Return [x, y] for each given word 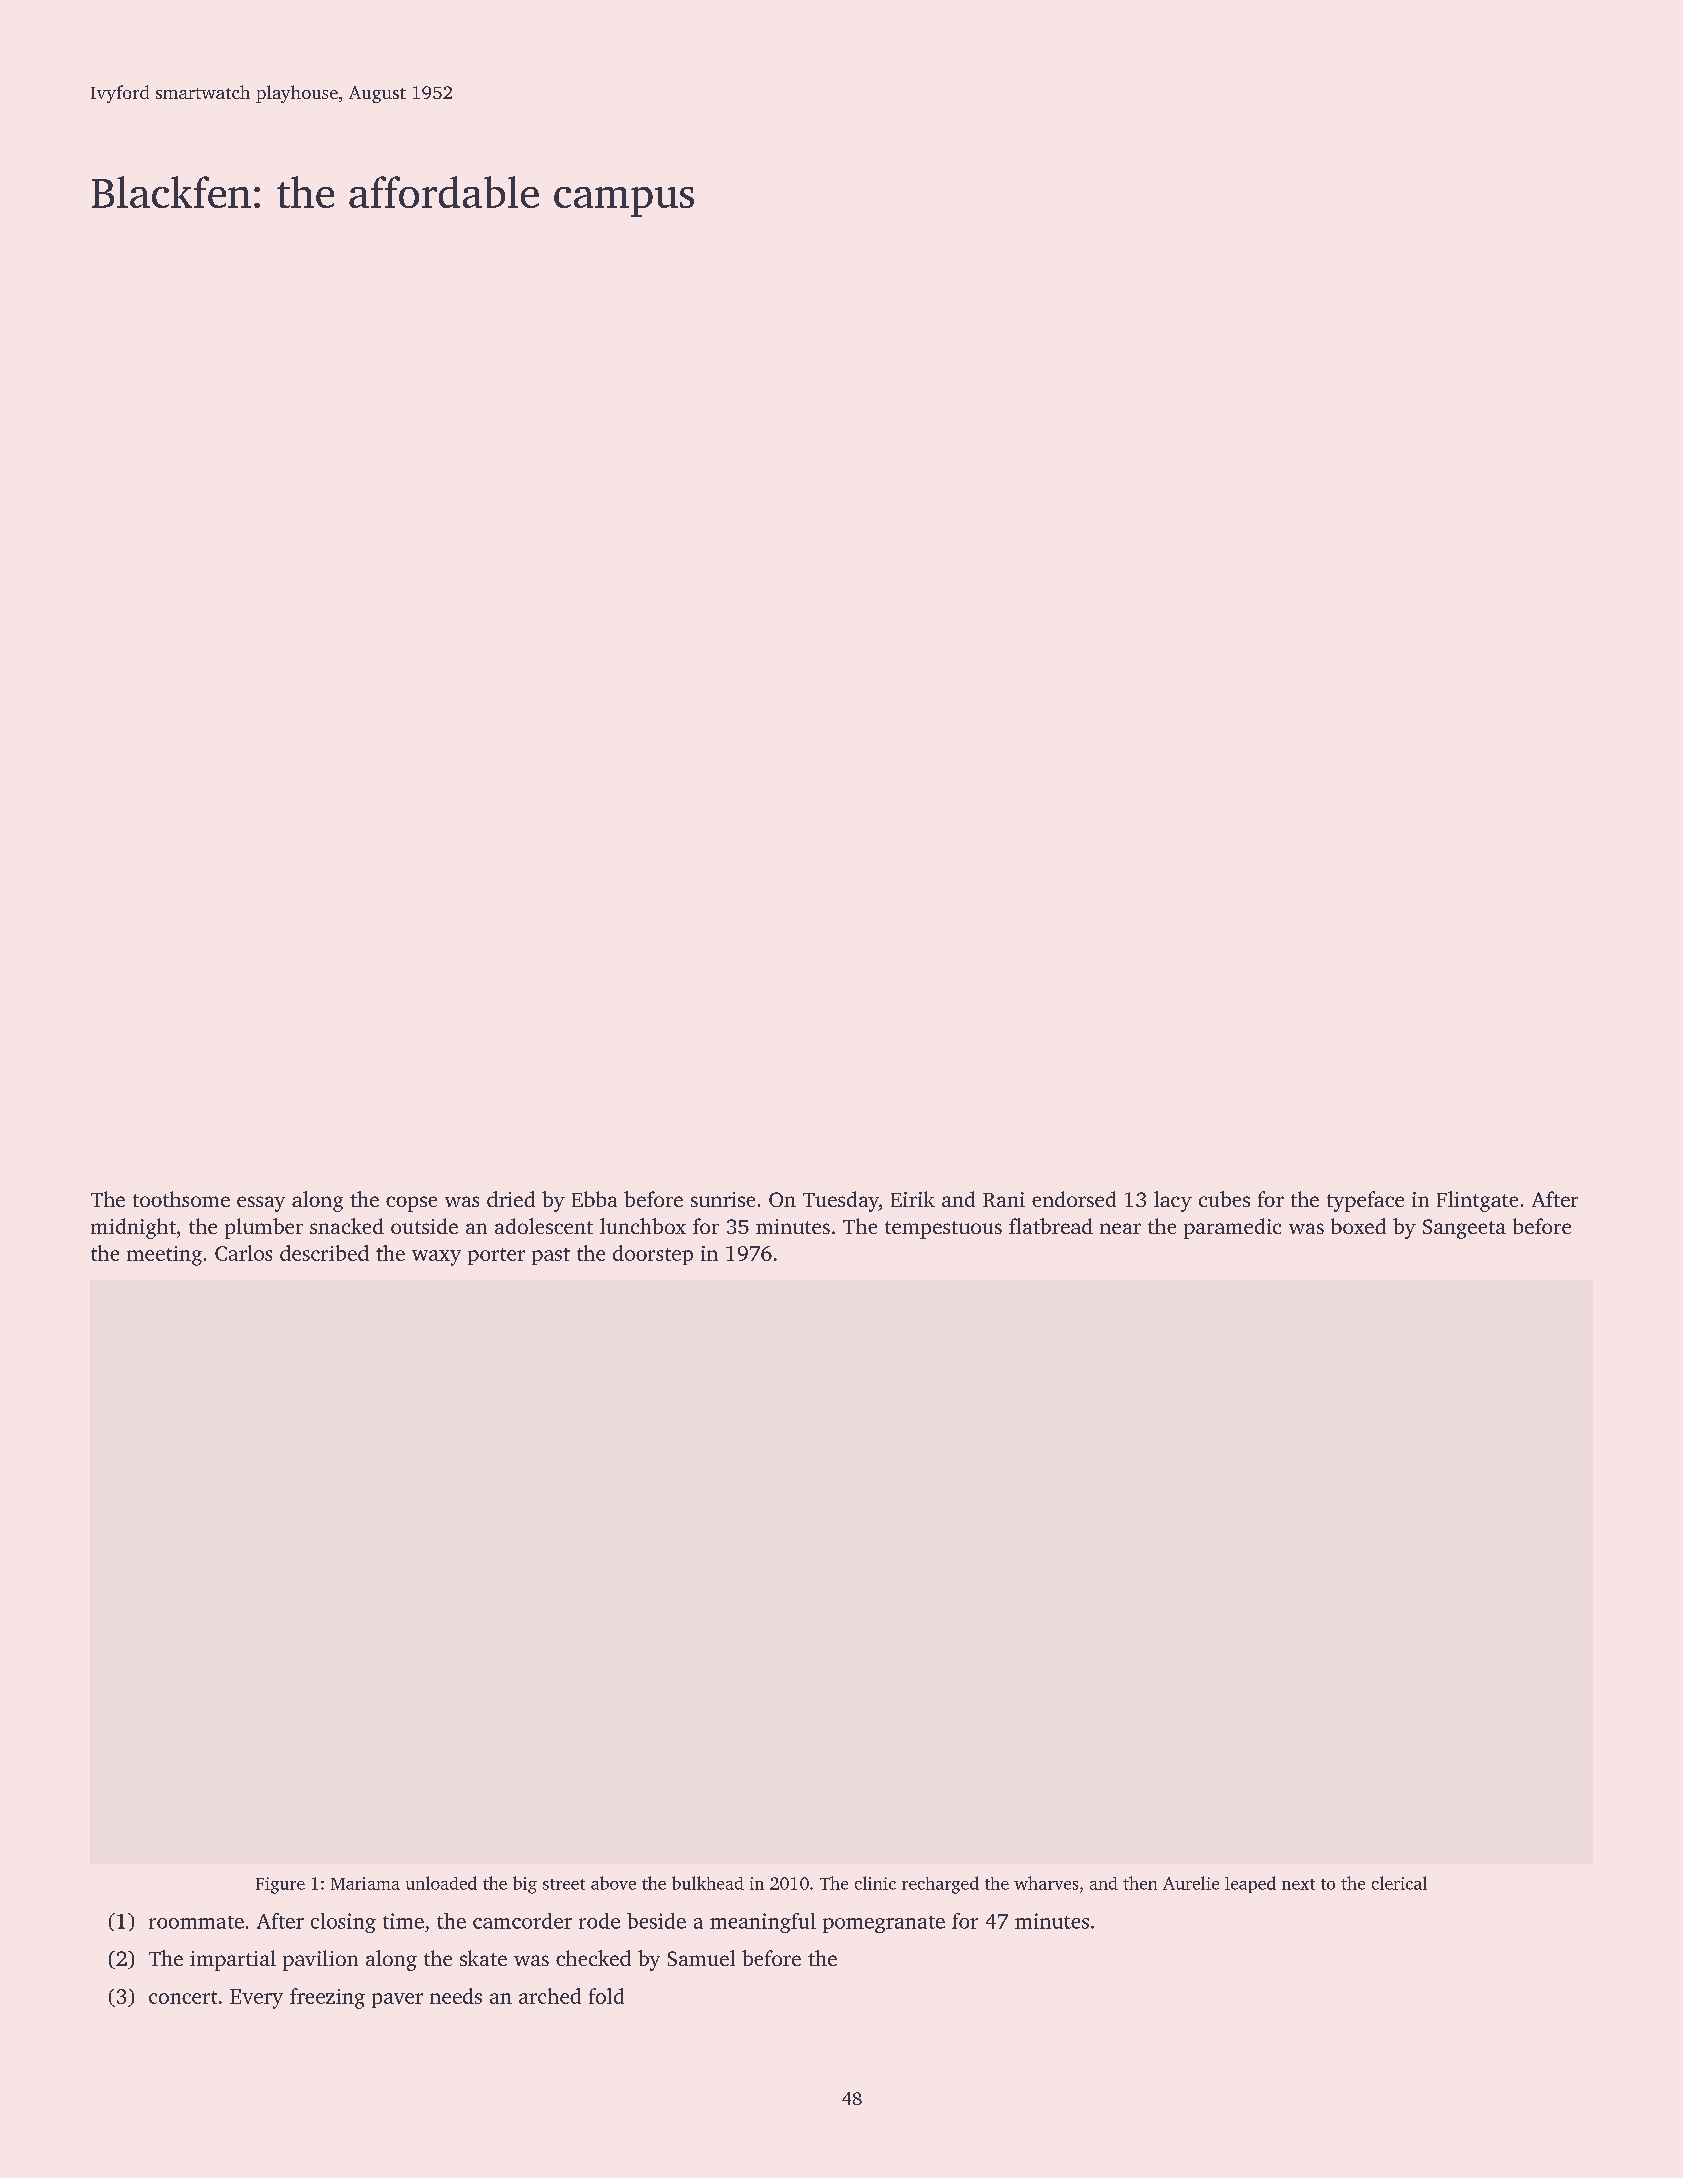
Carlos [243, 1253]
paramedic [1232, 1228]
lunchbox [643, 1226]
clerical [1399, 1883]
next [1298, 1884]
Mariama [365, 1883]
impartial [233, 1960]
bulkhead [708, 1883]
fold [606, 1996]
